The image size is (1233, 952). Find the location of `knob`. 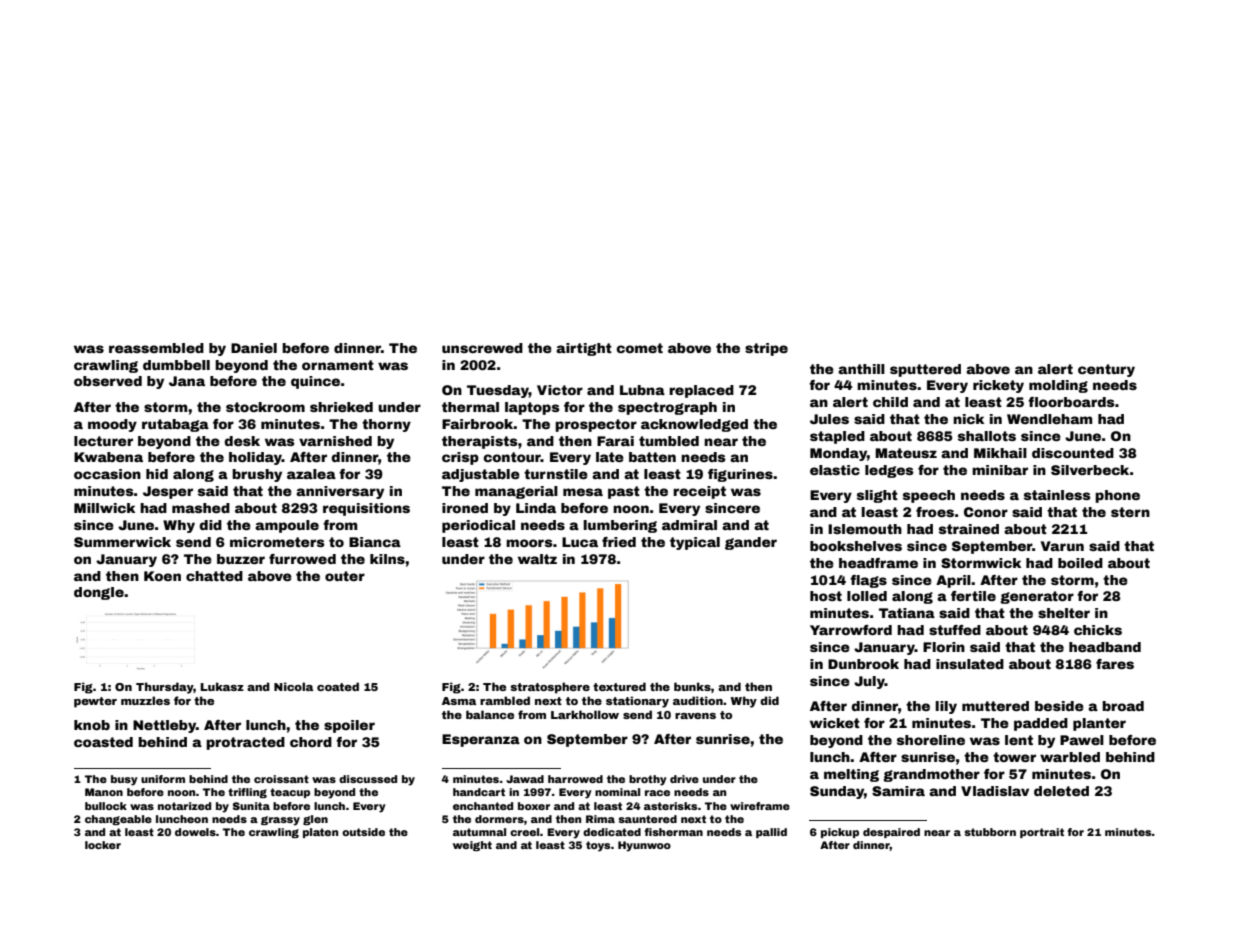

knob is located at coordinates (92, 725).
